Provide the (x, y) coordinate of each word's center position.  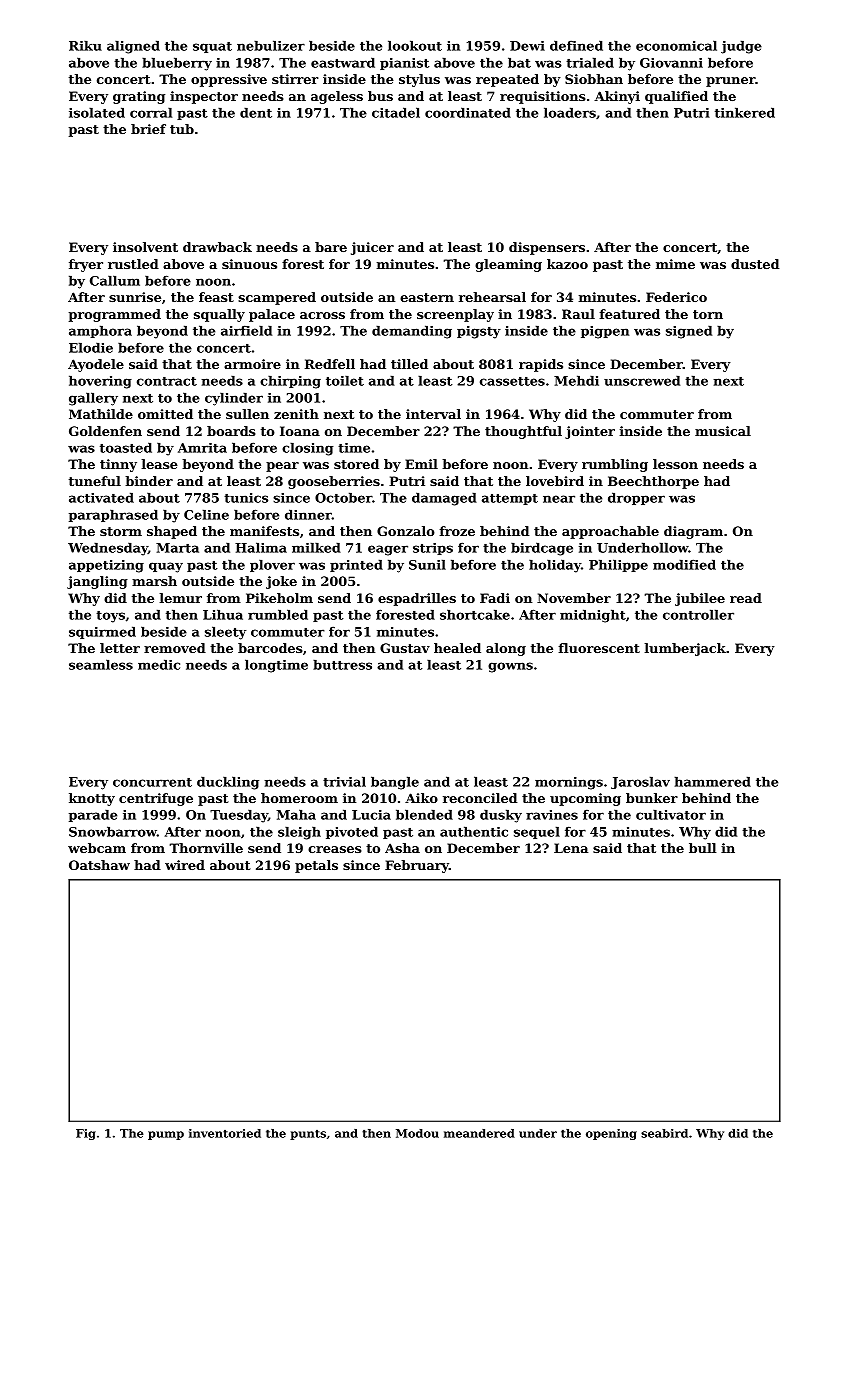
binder (149, 481)
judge (741, 47)
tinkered (745, 112)
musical (723, 431)
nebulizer (271, 45)
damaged (444, 499)
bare (331, 247)
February (417, 866)
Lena (571, 848)
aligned (133, 47)
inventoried (225, 1133)
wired (185, 865)
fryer (86, 265)
